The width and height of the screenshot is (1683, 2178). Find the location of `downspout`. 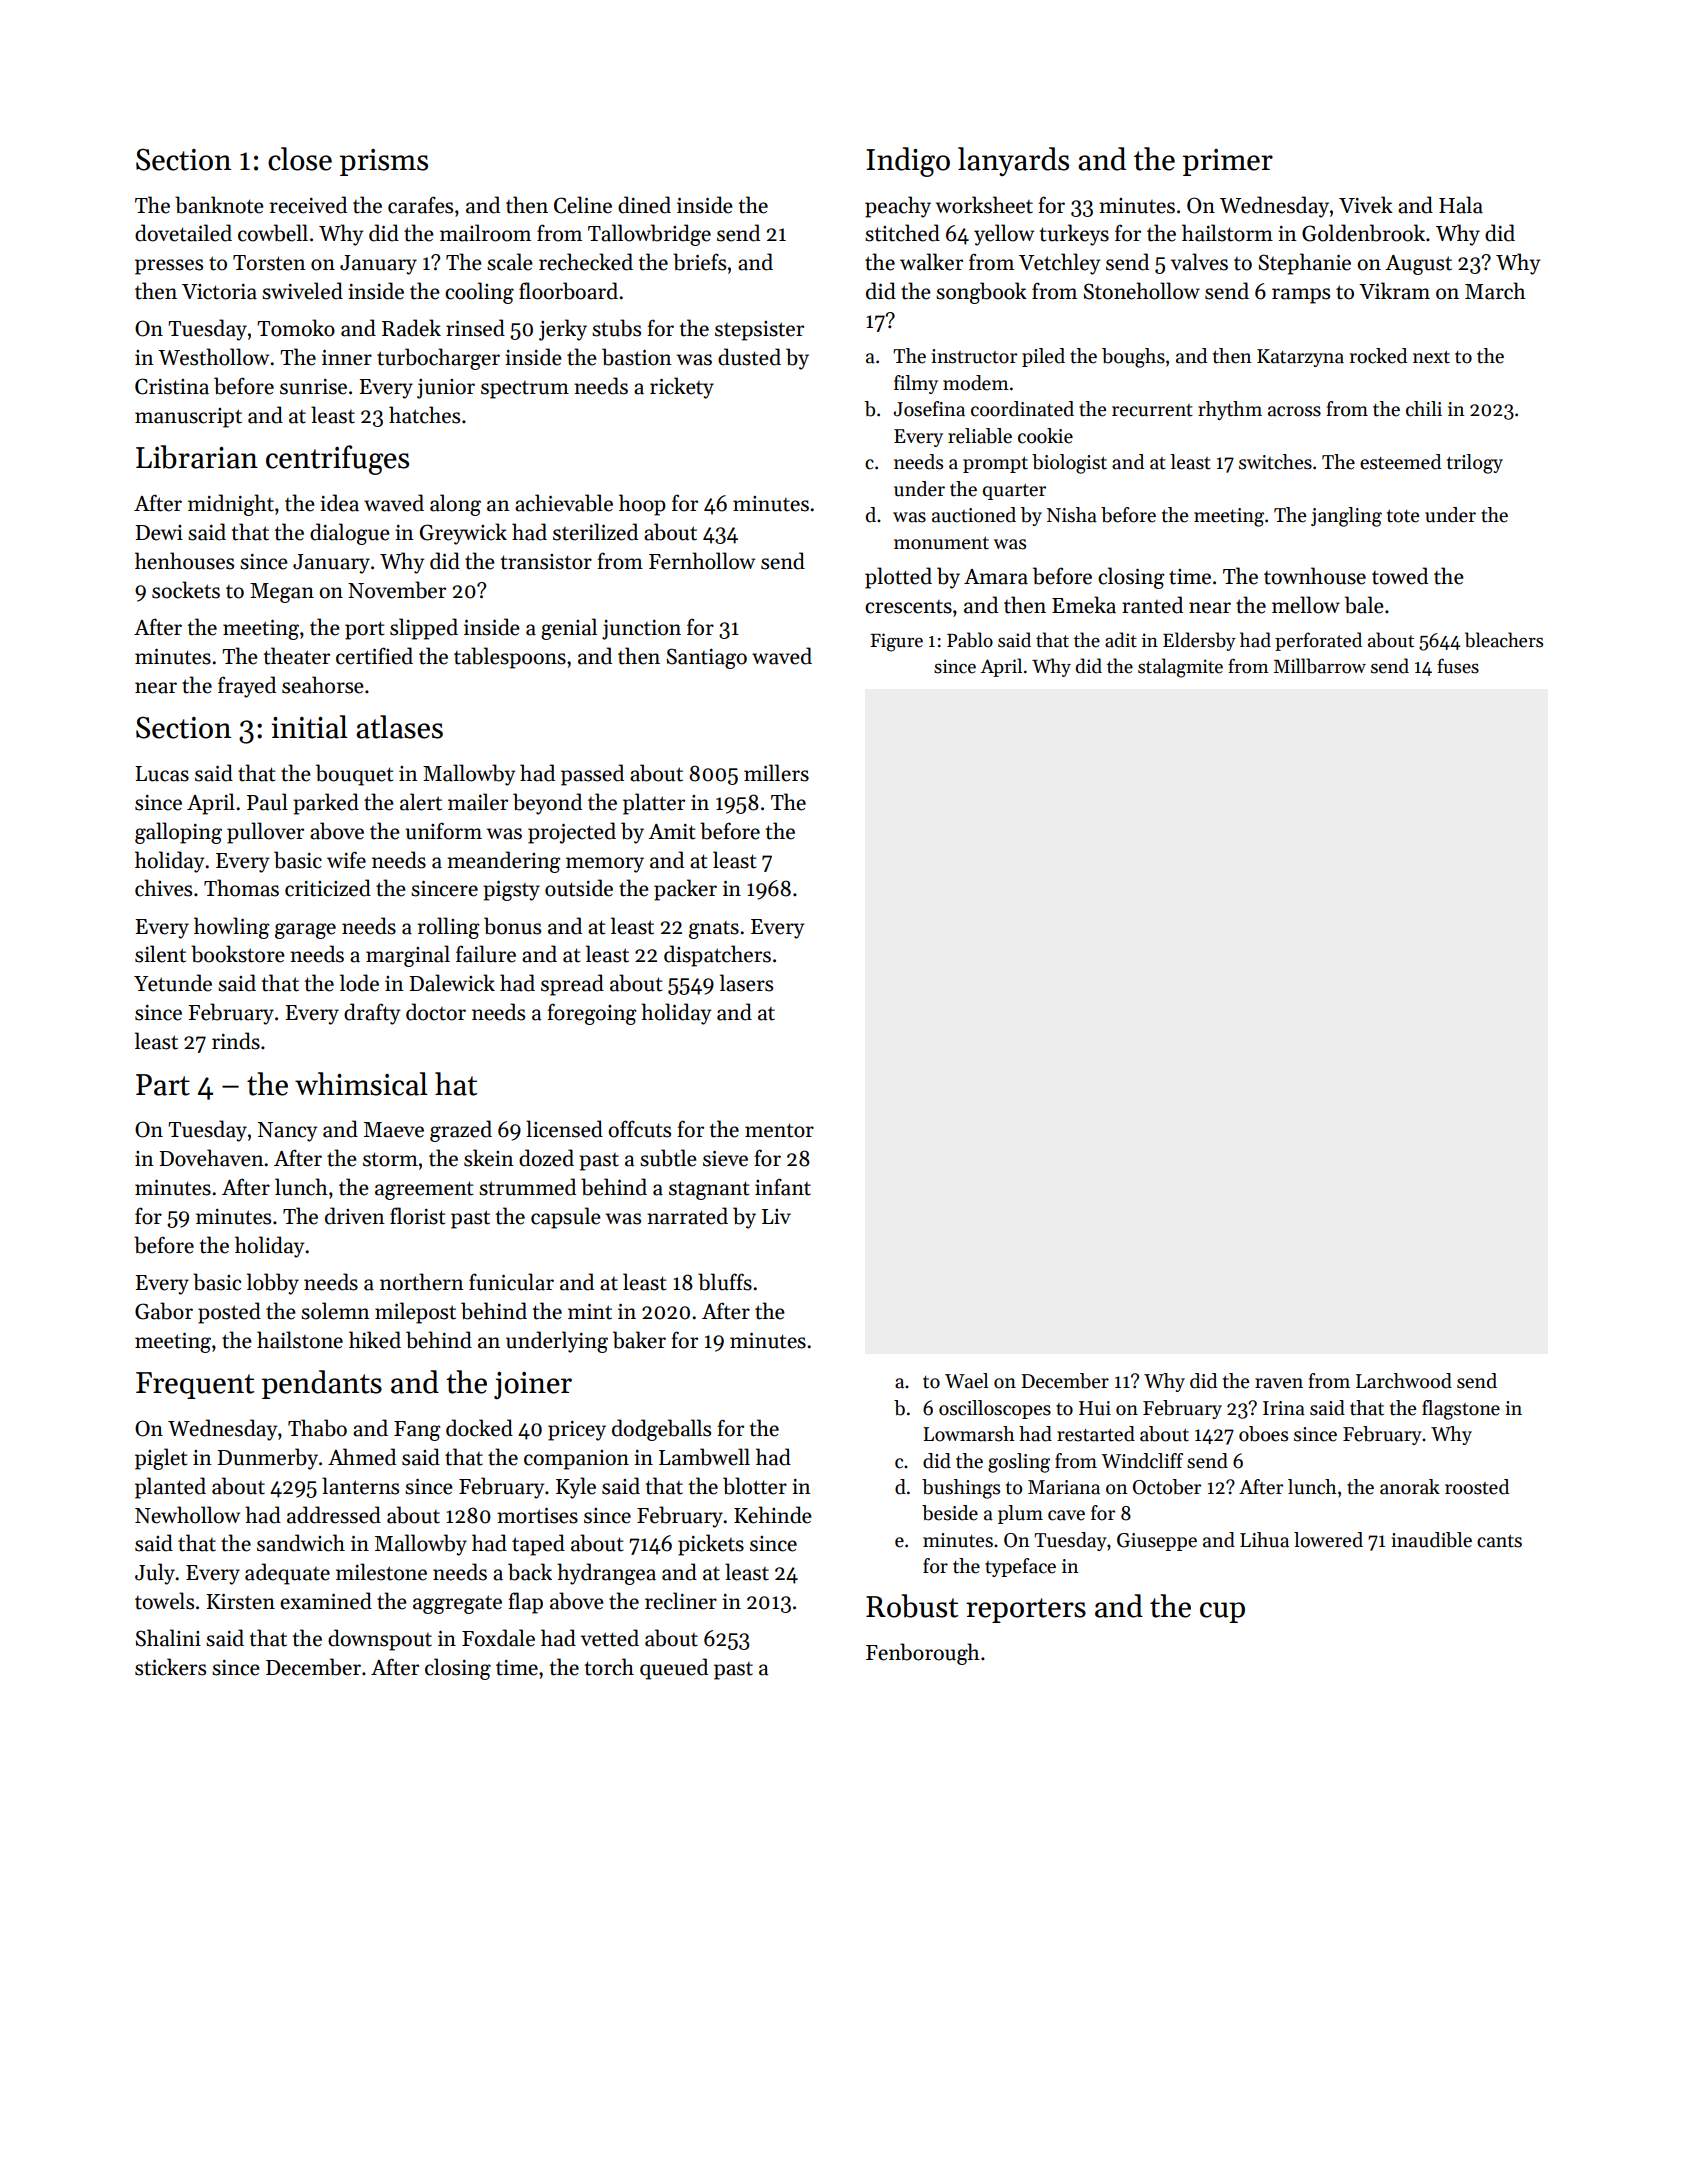

downspout is located at coordinates (380, 1640).
